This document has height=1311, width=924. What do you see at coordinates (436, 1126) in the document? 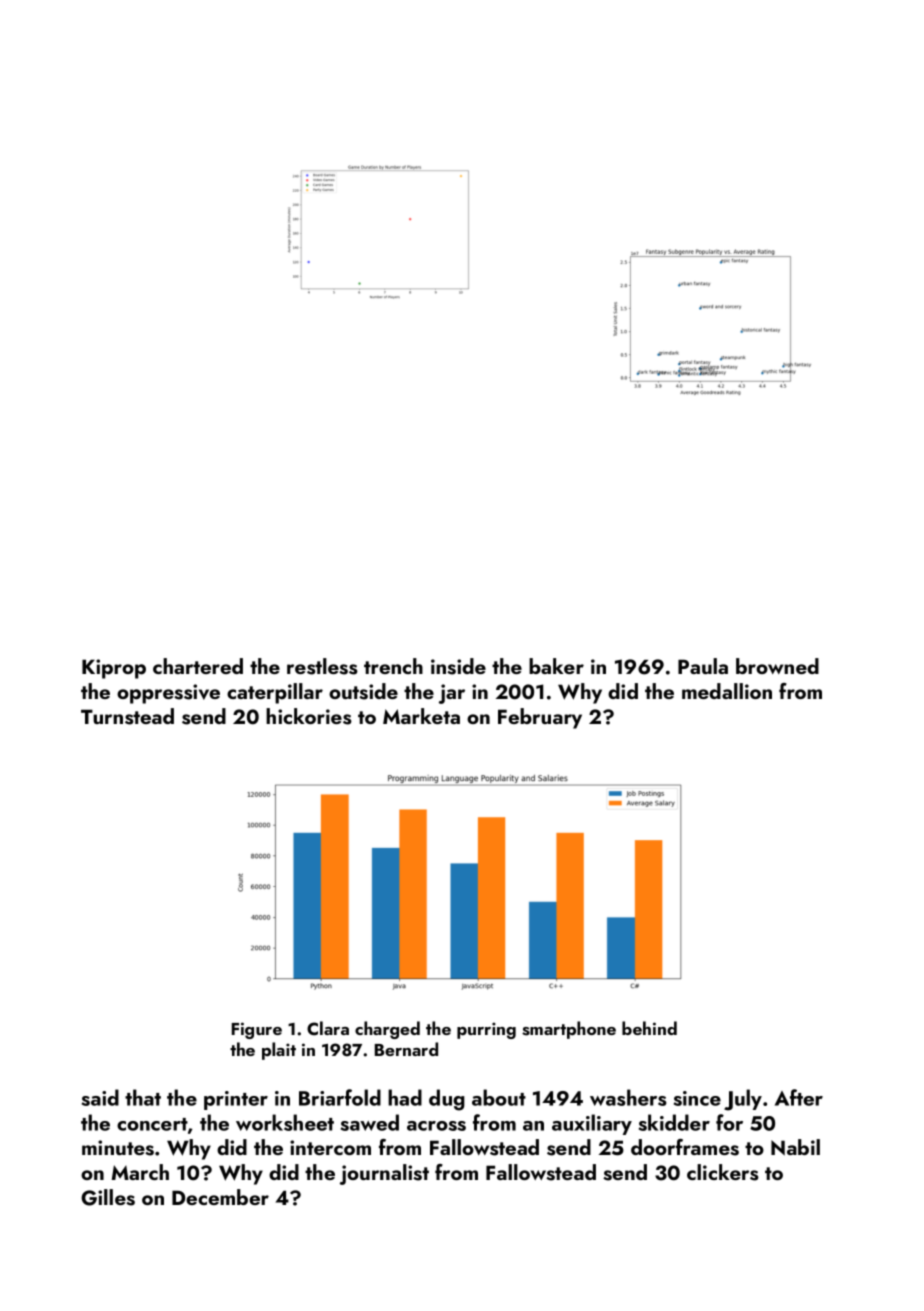
I see `across` at bounding box center [436, 1126].
